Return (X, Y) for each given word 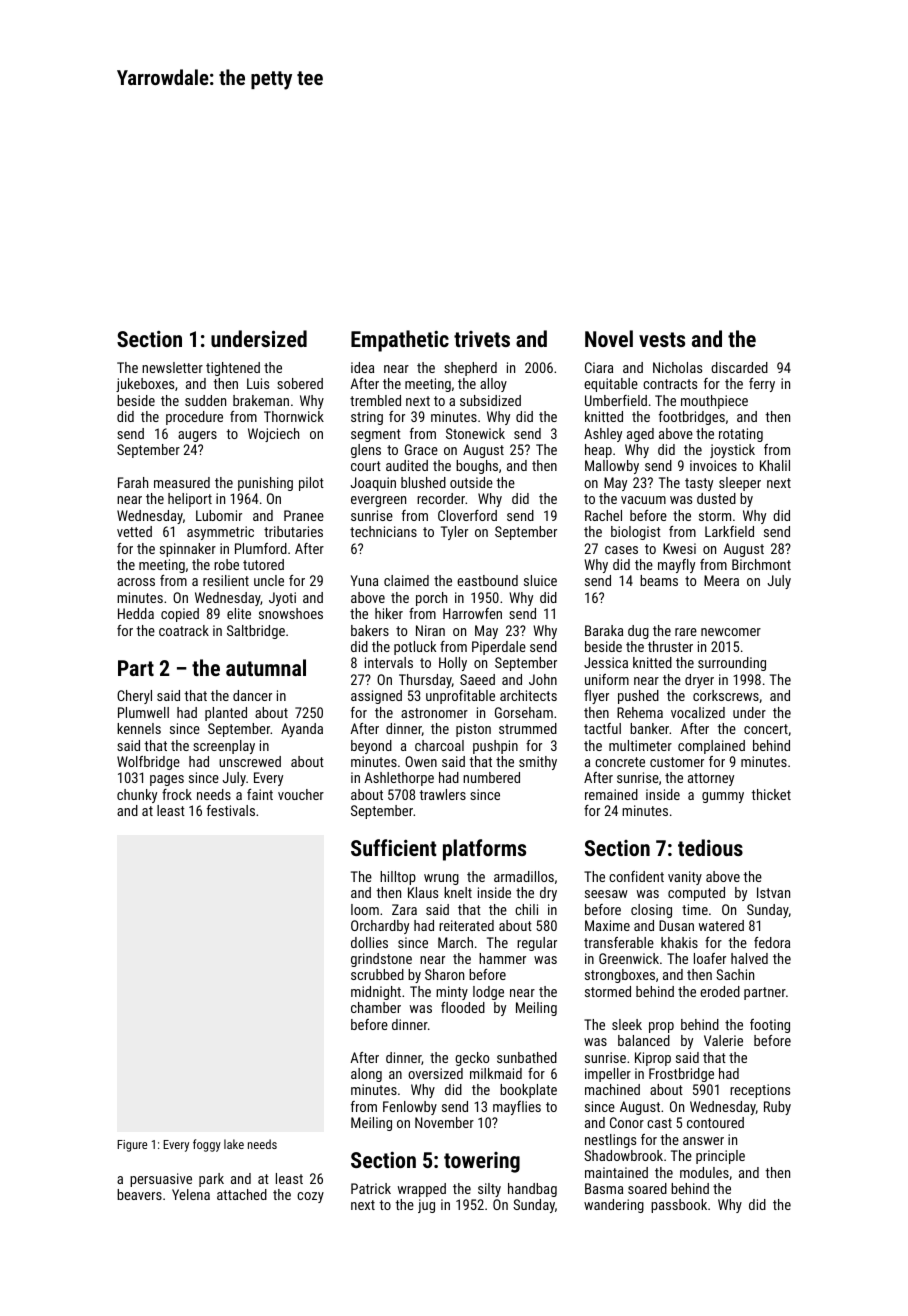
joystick (732, 451)
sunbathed (527, 1057)
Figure (132, 1146)
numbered (491, 777)
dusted (716, 498)
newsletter (172, 367)
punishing (265, 484)
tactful (602, 728)
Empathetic (400, 341)
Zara (404, 909)
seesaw (606, 894)
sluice (540, 580)
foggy (207, 1145)
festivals (231, 810)
